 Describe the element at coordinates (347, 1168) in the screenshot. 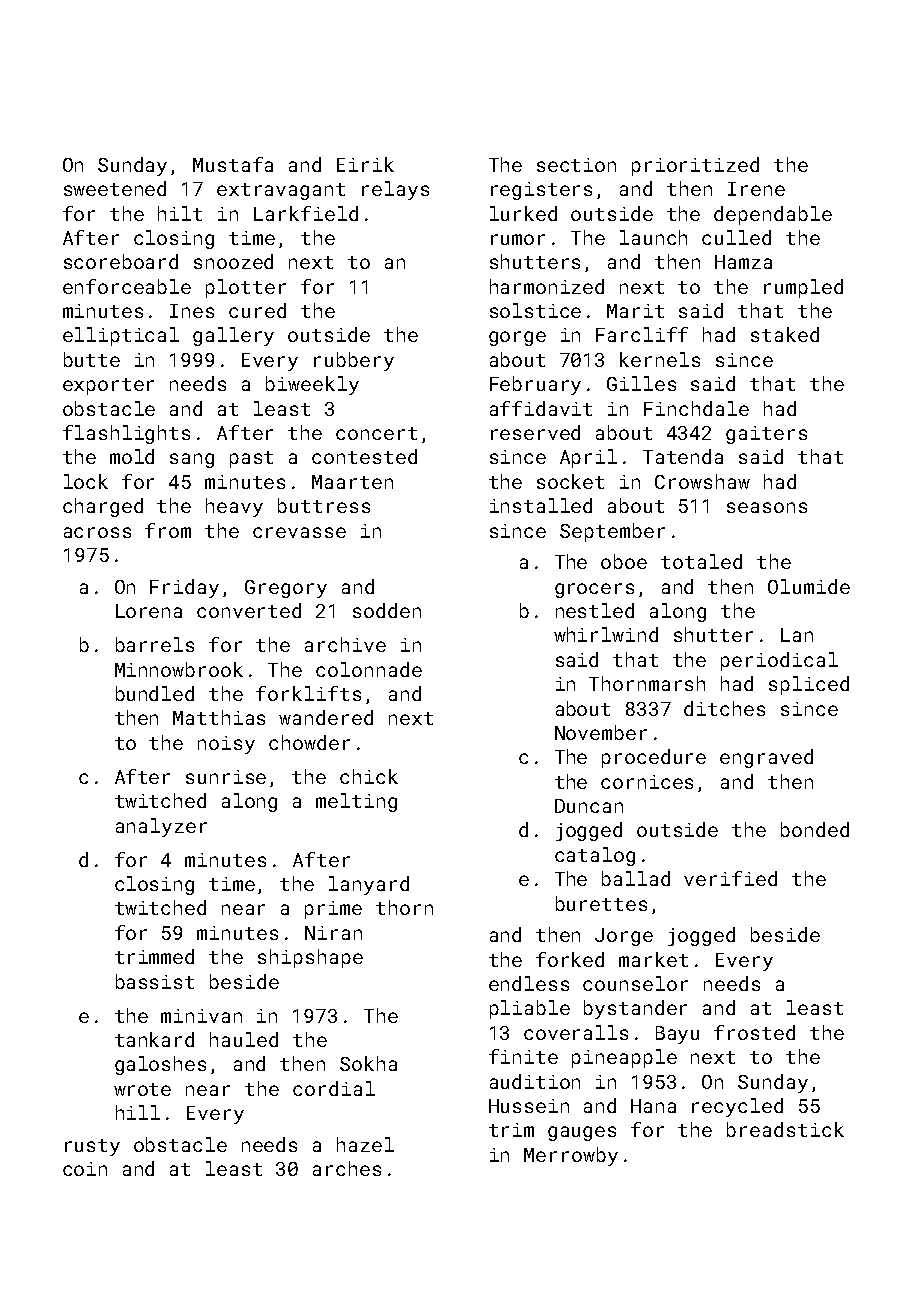

I see `arches` at that location.
